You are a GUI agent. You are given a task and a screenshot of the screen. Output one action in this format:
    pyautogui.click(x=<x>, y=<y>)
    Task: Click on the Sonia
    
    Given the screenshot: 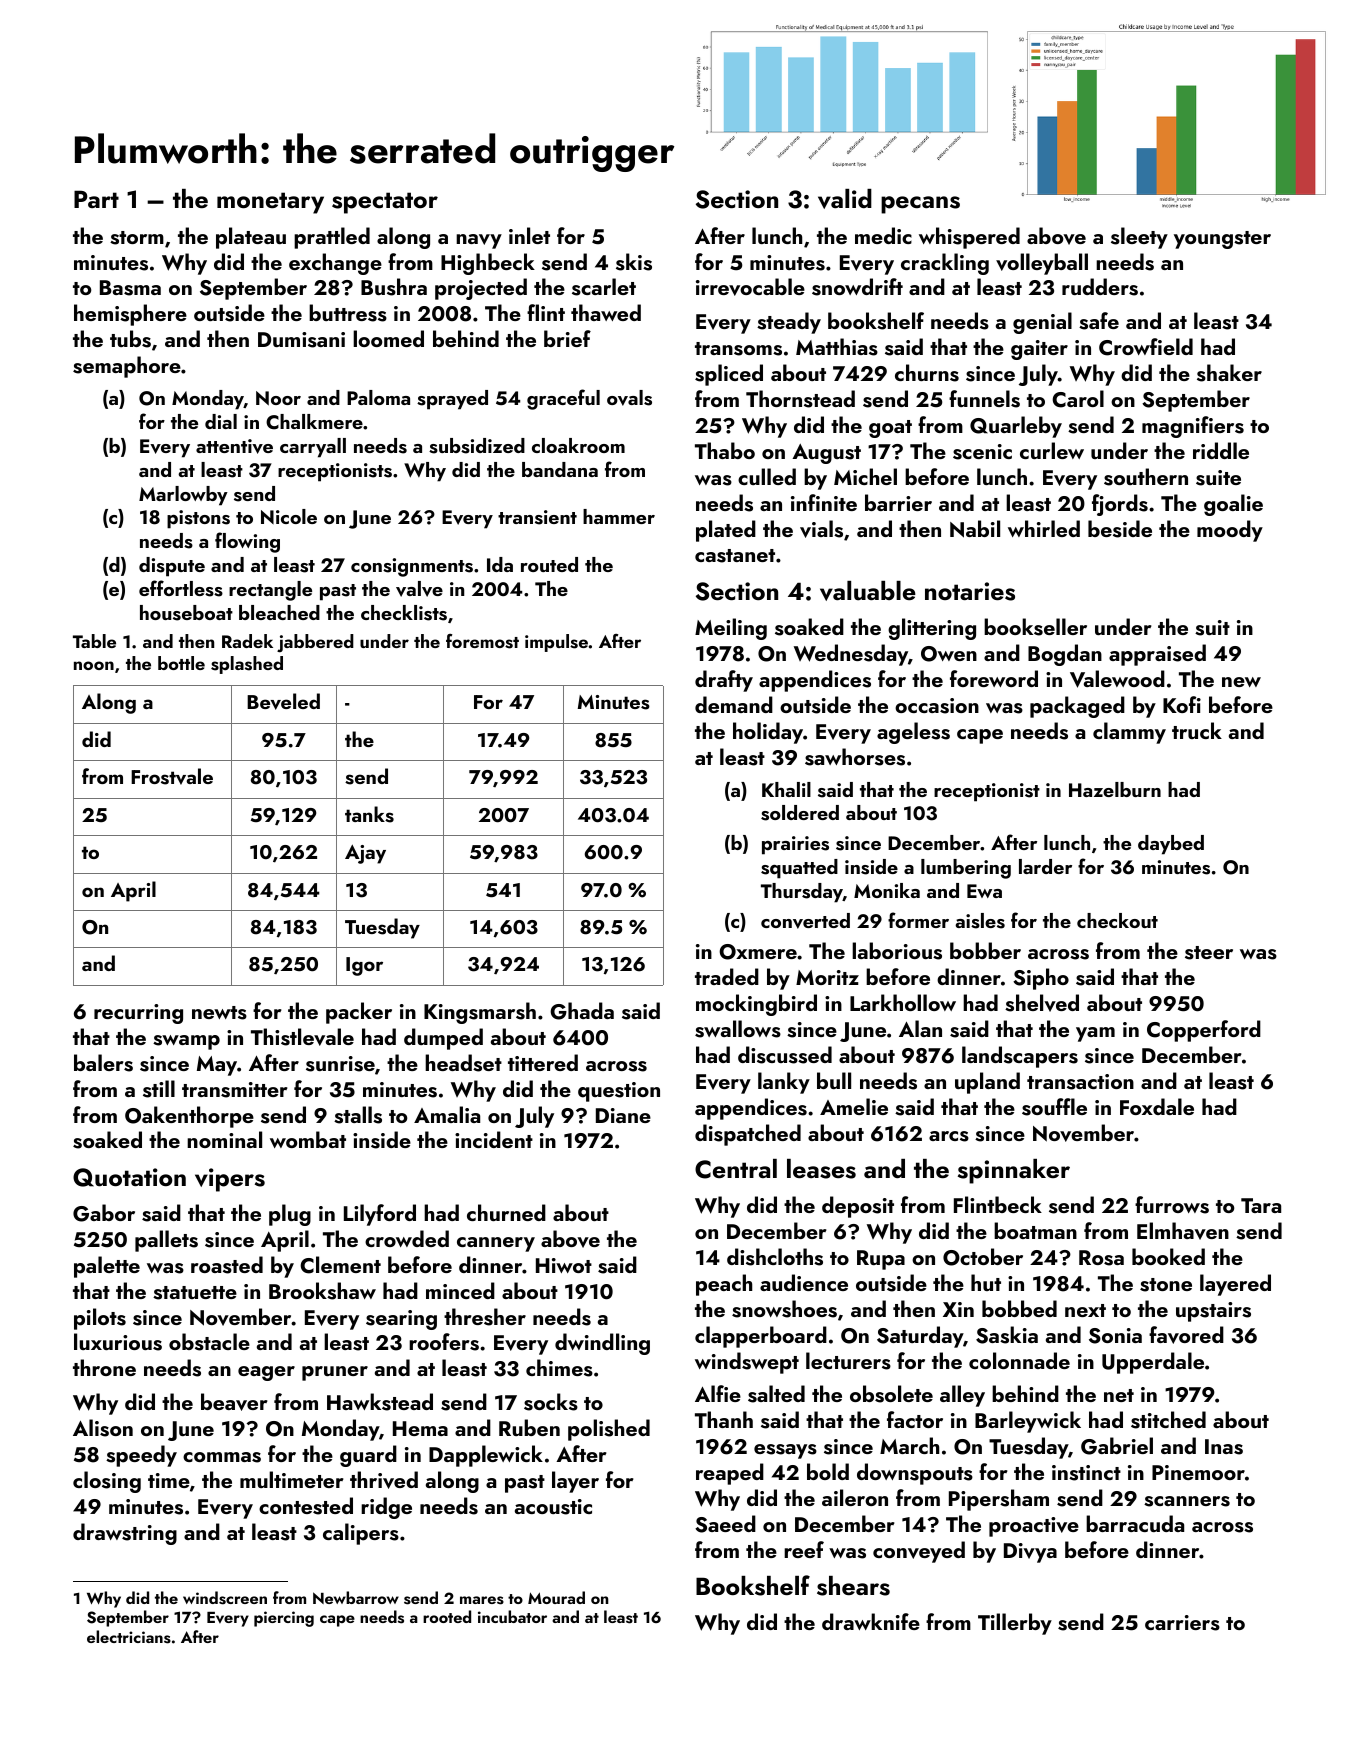 What is the action you would take?
    pyautogui.click(x=1115, y=1336)
